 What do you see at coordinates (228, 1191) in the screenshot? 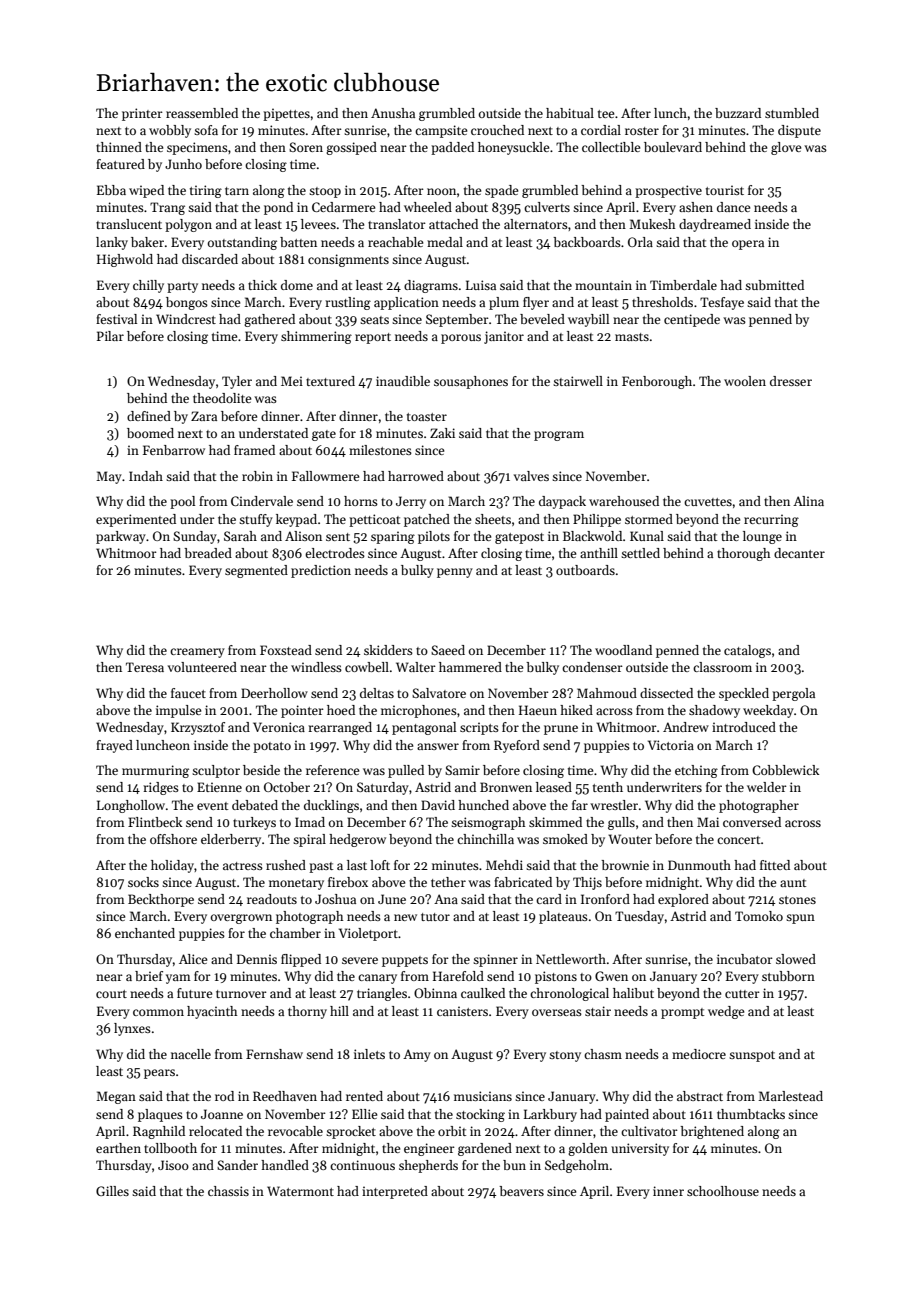
I see `chassis` at bounding box center [228, 1191].
